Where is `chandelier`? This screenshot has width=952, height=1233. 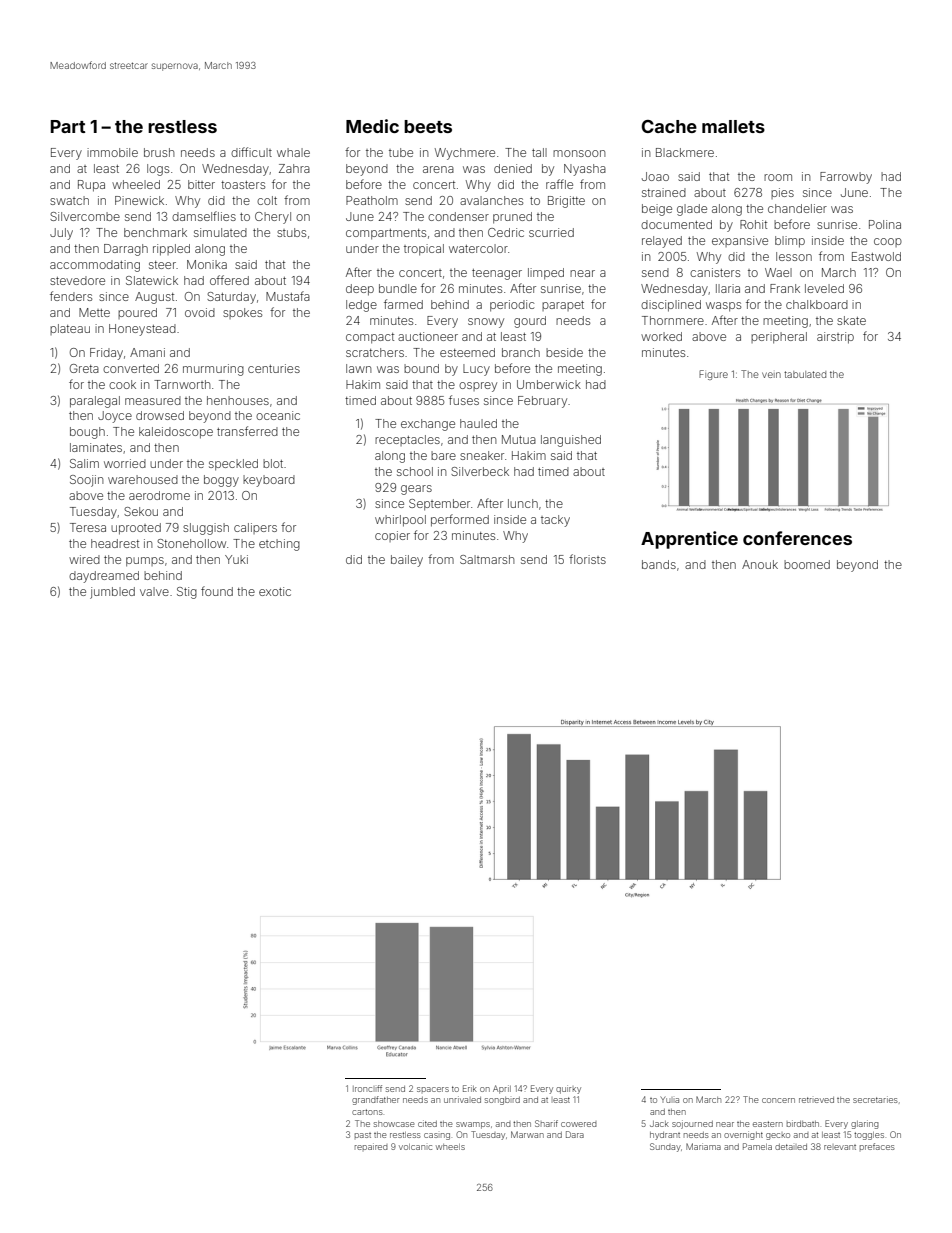 chandelier is located at coordinates (797, 208).
